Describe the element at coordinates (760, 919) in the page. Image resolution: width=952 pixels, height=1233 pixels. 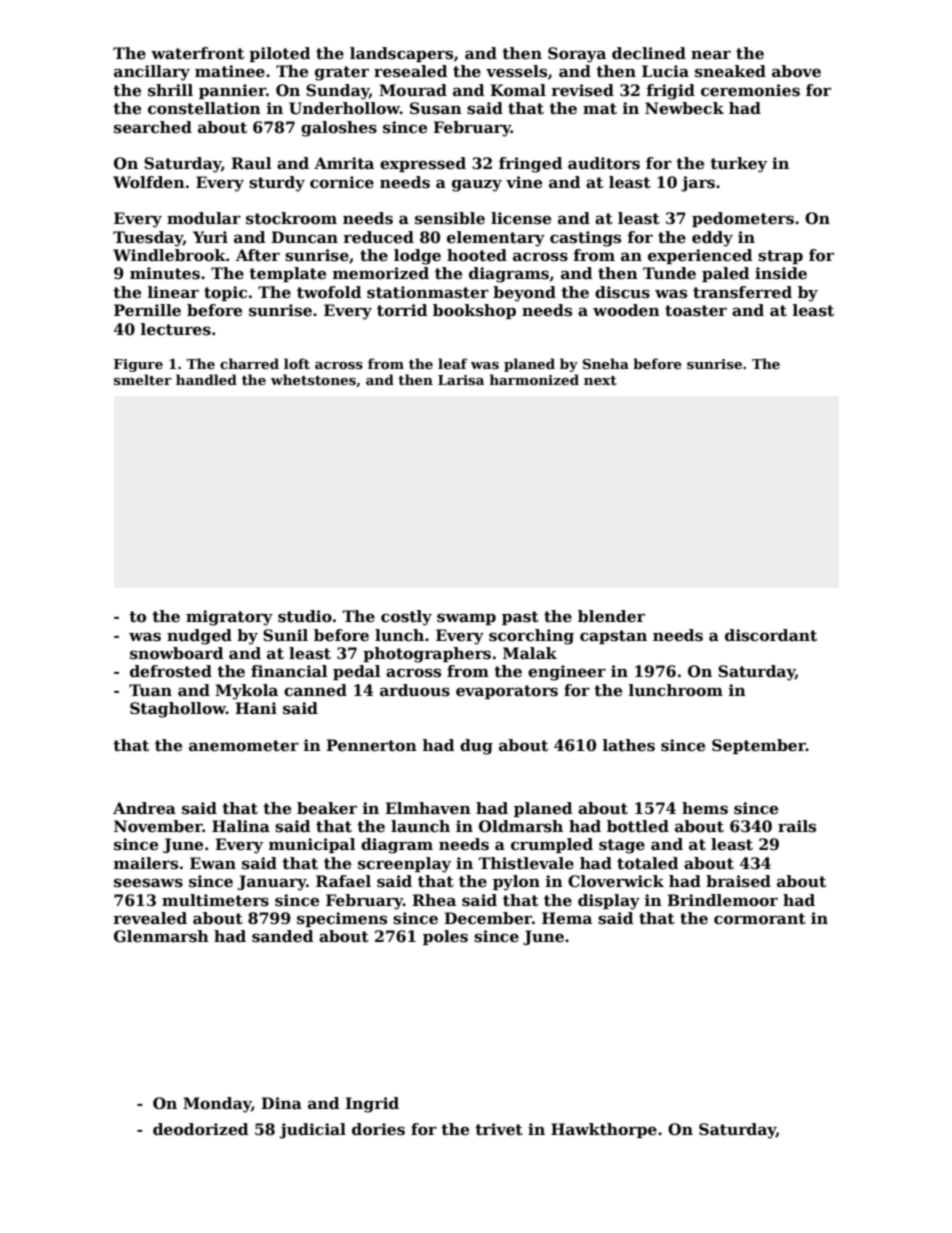
I see `cormorant` at that location.
